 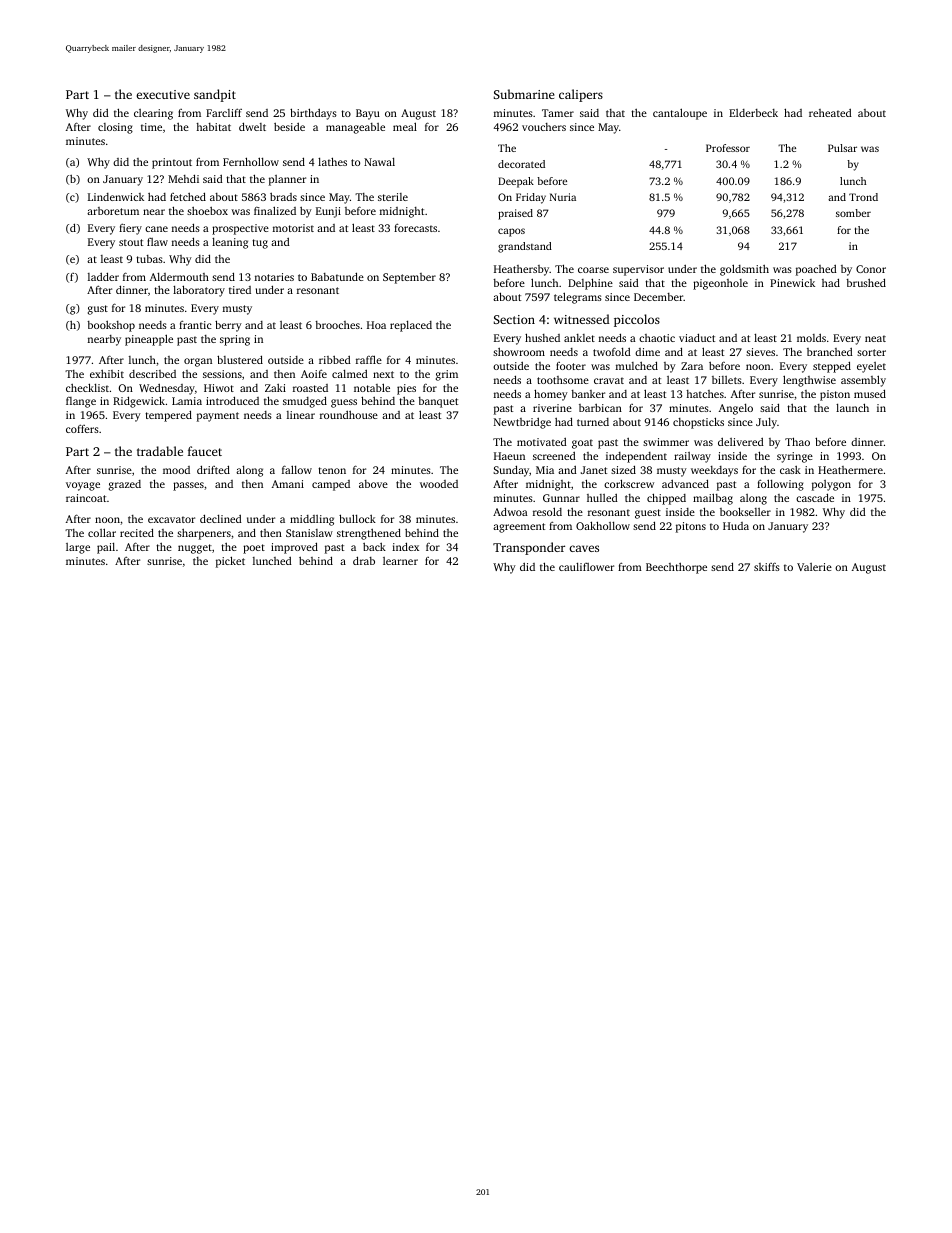 I want to click on faucet, so click(x=205, y=451).
